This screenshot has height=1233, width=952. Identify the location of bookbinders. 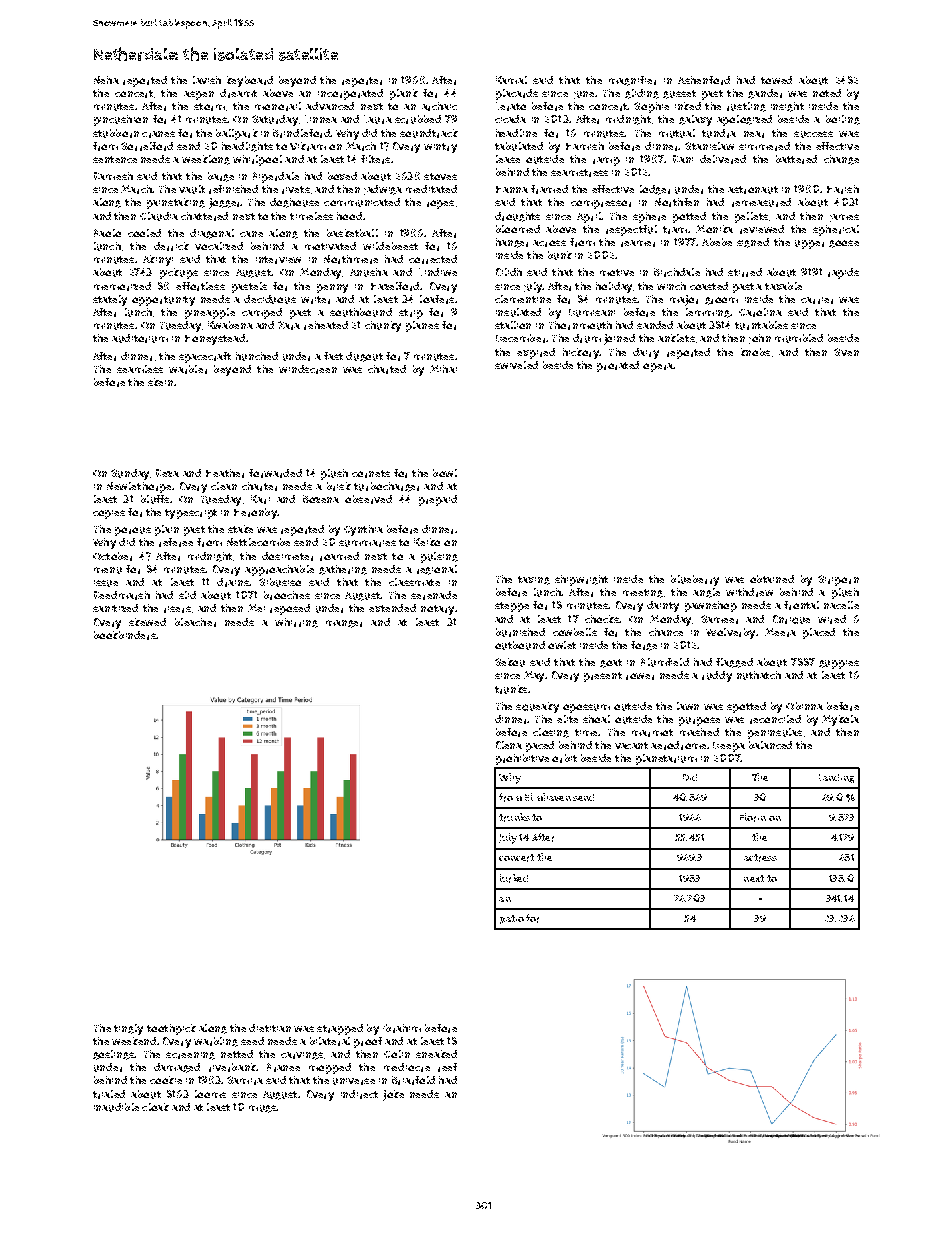
(125, 635).
